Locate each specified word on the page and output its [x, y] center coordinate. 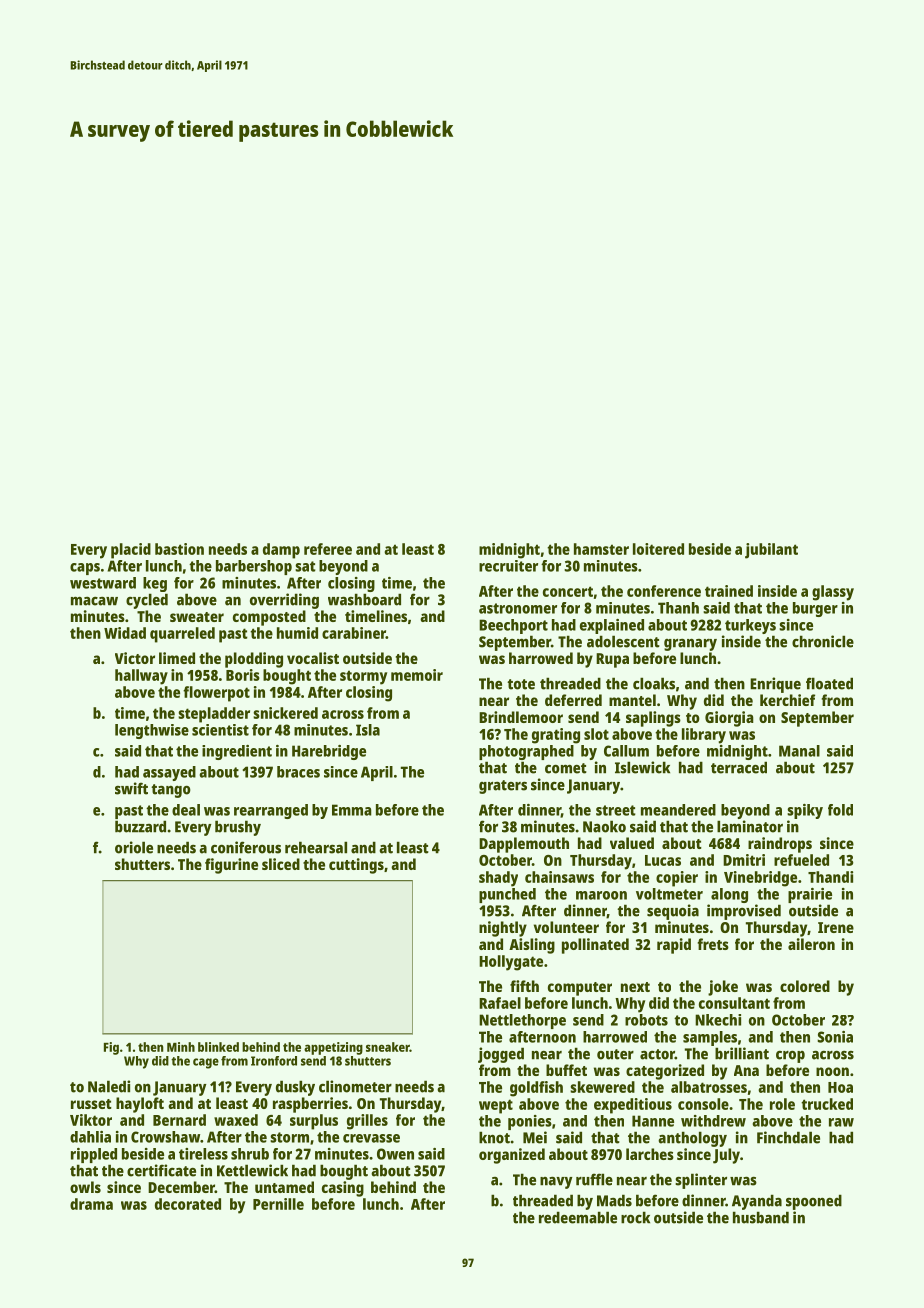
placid [131, 551]
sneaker [388, 1047]
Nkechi [718, 1020]
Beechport [513, 626]
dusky [295, 1088]
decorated [188, 1204]
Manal [799, 751]
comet [566, 768]
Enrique [775, 685]
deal [186, 810]
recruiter [508, 566]
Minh [181, 1047]
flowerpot [216, 694]
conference [664, 591]
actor [657, 1054]
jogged [501, 1055]
